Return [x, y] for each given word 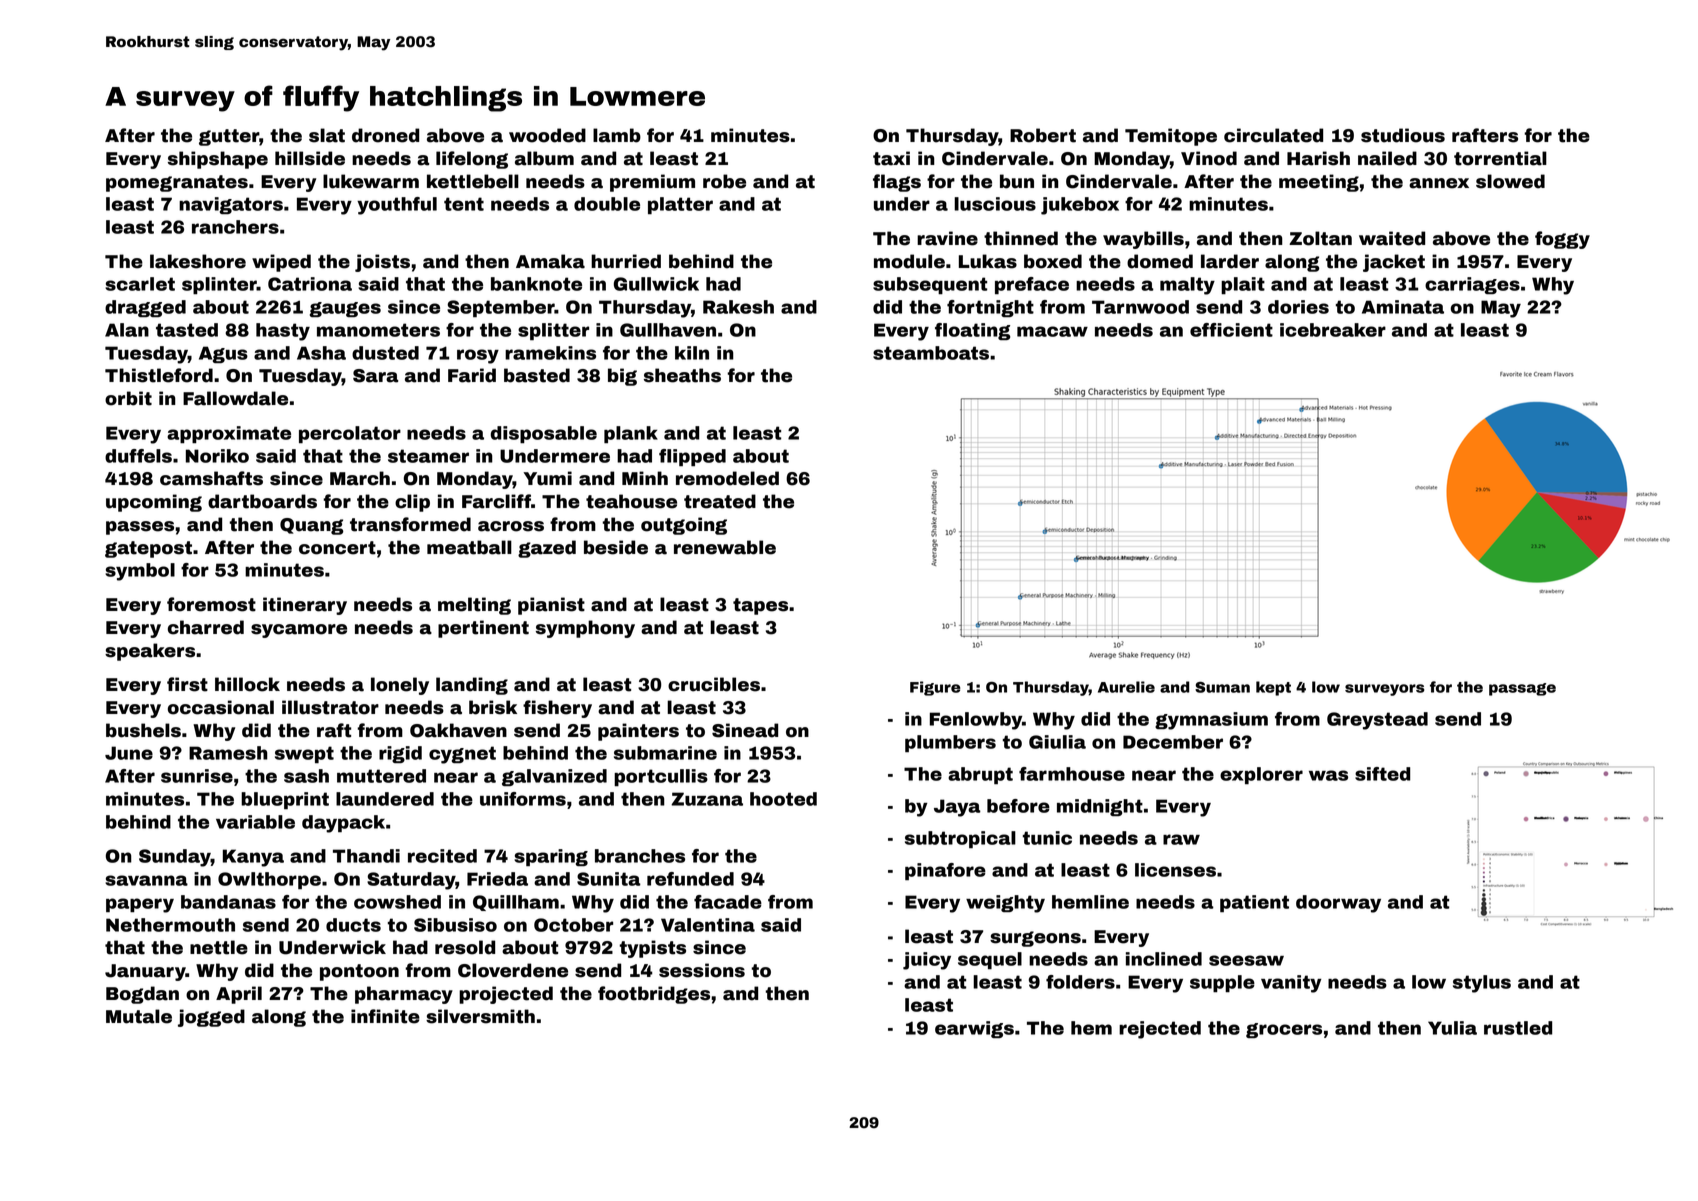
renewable [725, 547]
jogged [211, 1018]
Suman [1222, 687]
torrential [1500, 158]
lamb [617, 135]
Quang [312, 526]
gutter [229, 137]
